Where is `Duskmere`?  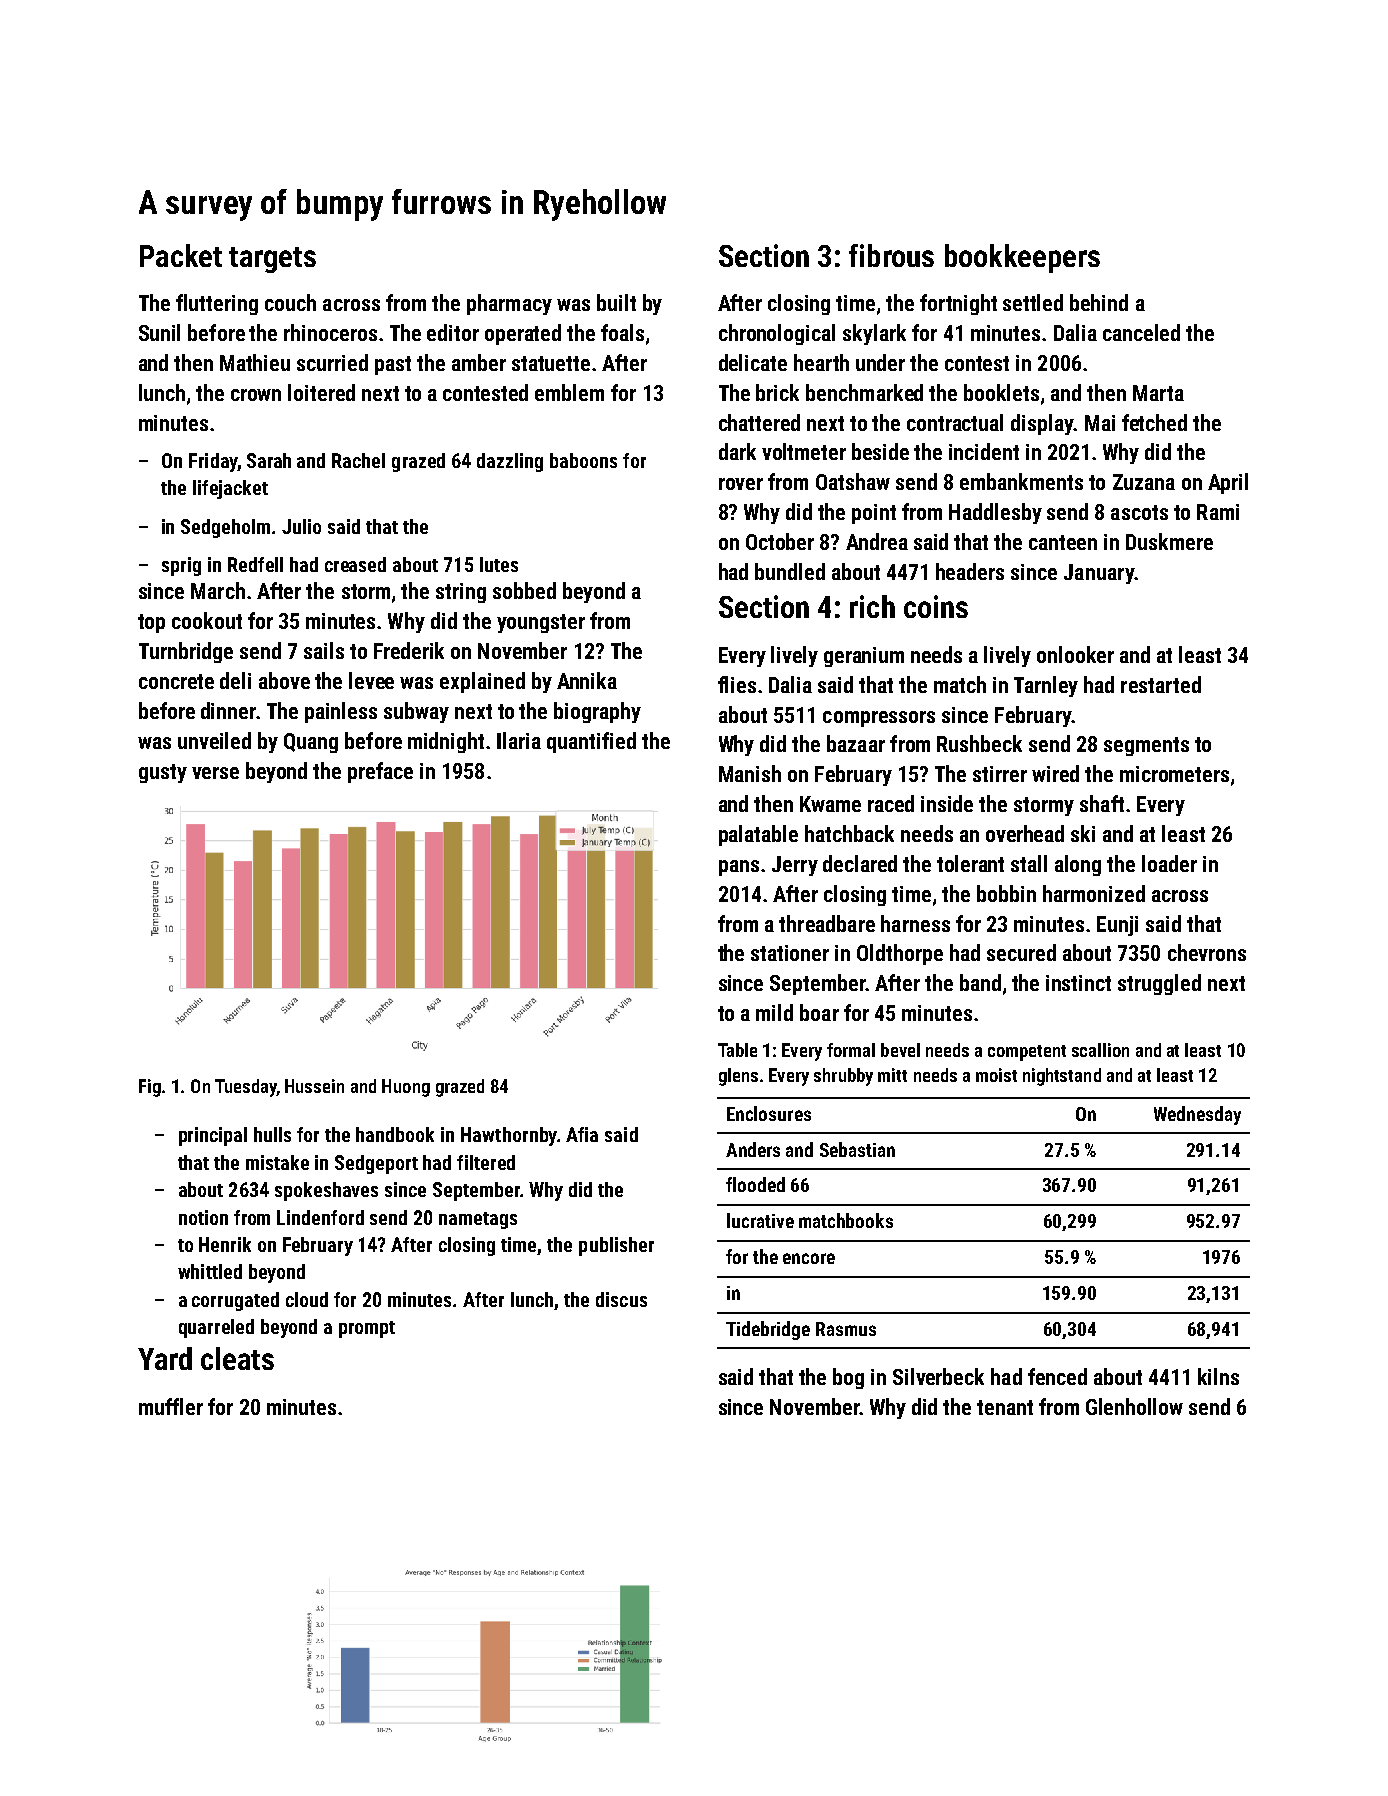 Duskmere is located at coordinates (1169, 541).
